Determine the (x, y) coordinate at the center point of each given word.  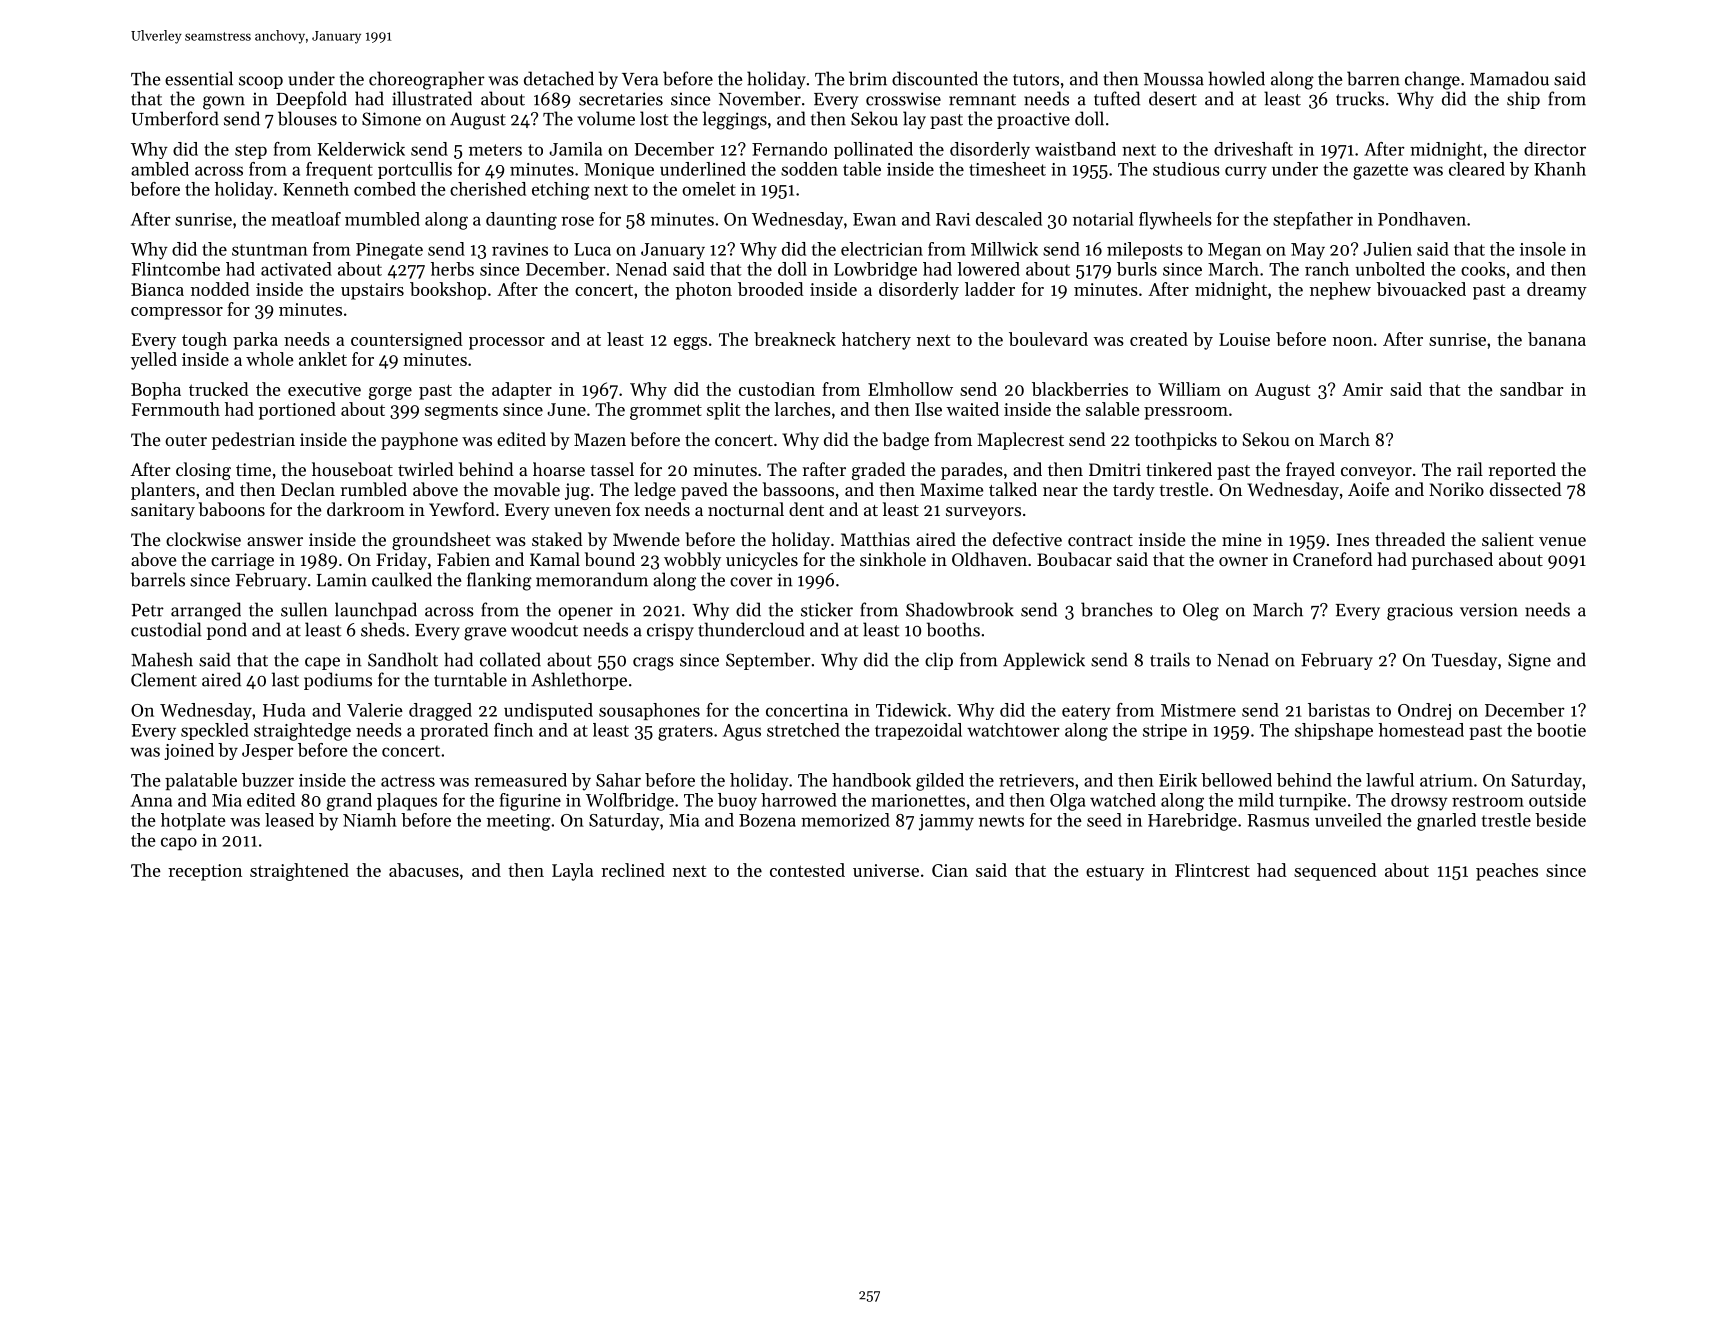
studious (1186, 169)
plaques (407, 802)
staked (557, 539)
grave (485, 634)
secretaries (621, 99)
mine (1241, 539)
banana (1557, 339)
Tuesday (1464, 661)
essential (199, 78)
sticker (827, 609)
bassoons (798, 489)
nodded (220, 289)
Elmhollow (910, 389)
